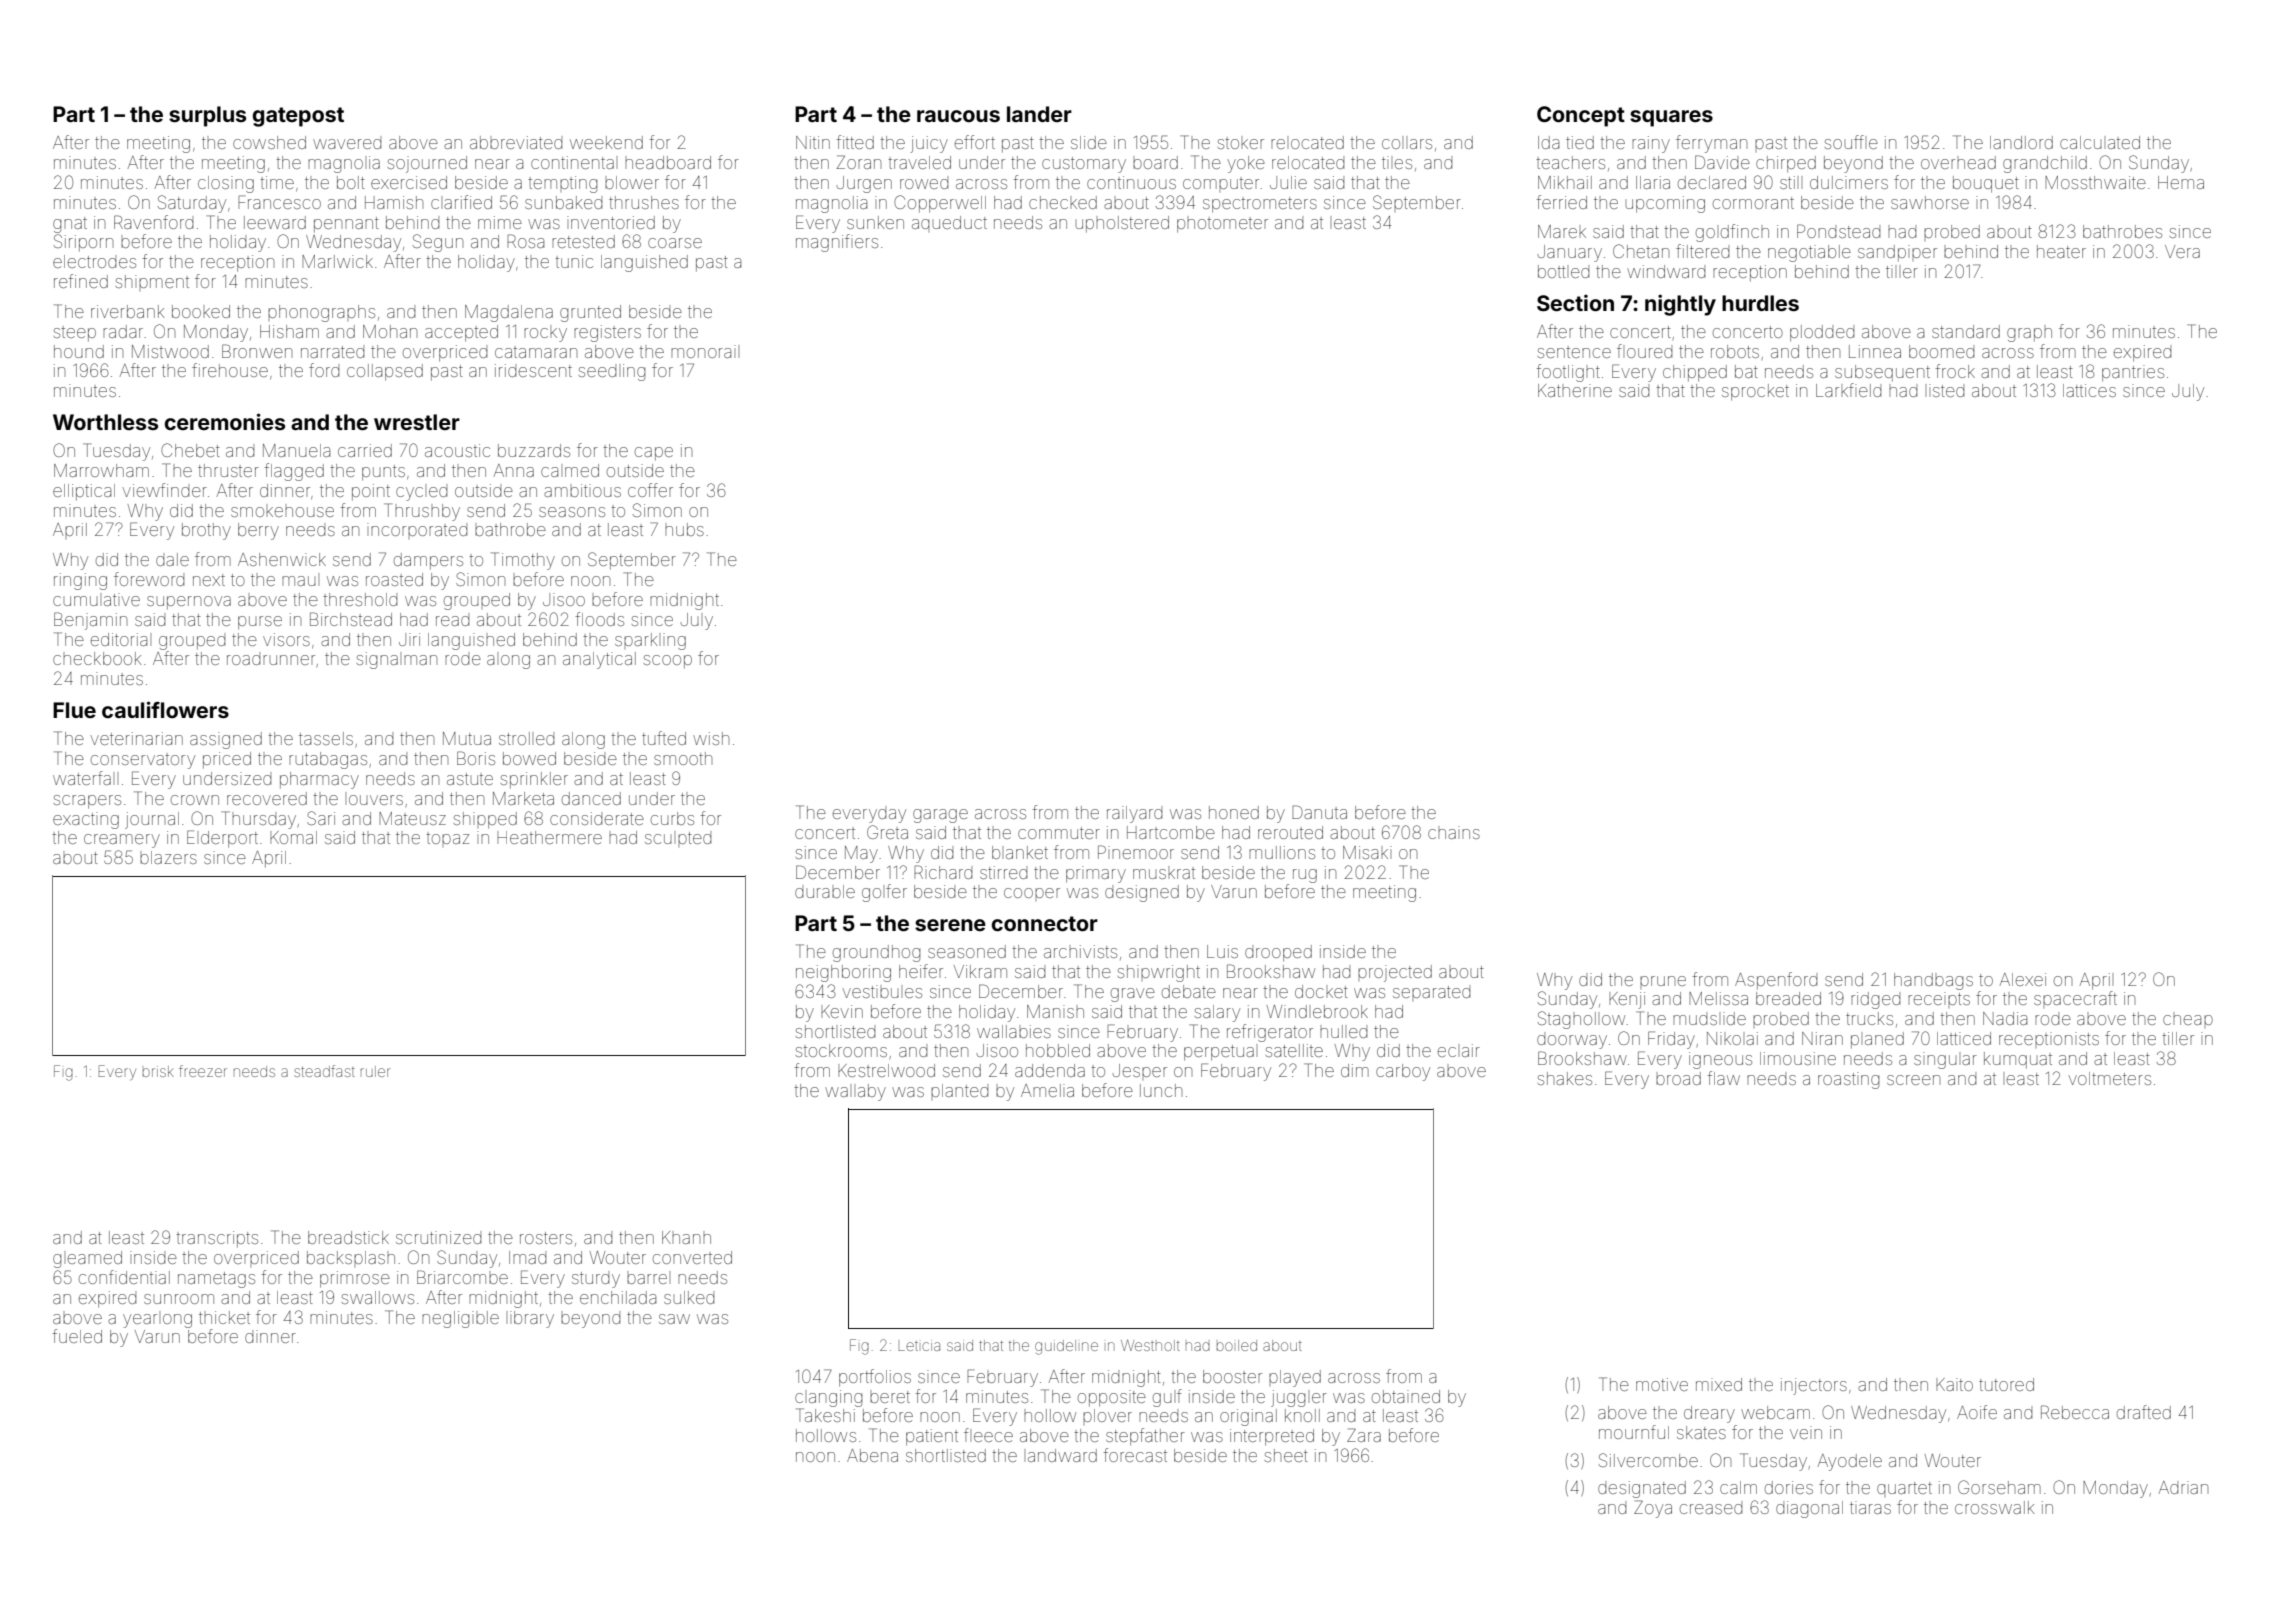  I want to click on Segun, so click(438, 243).
